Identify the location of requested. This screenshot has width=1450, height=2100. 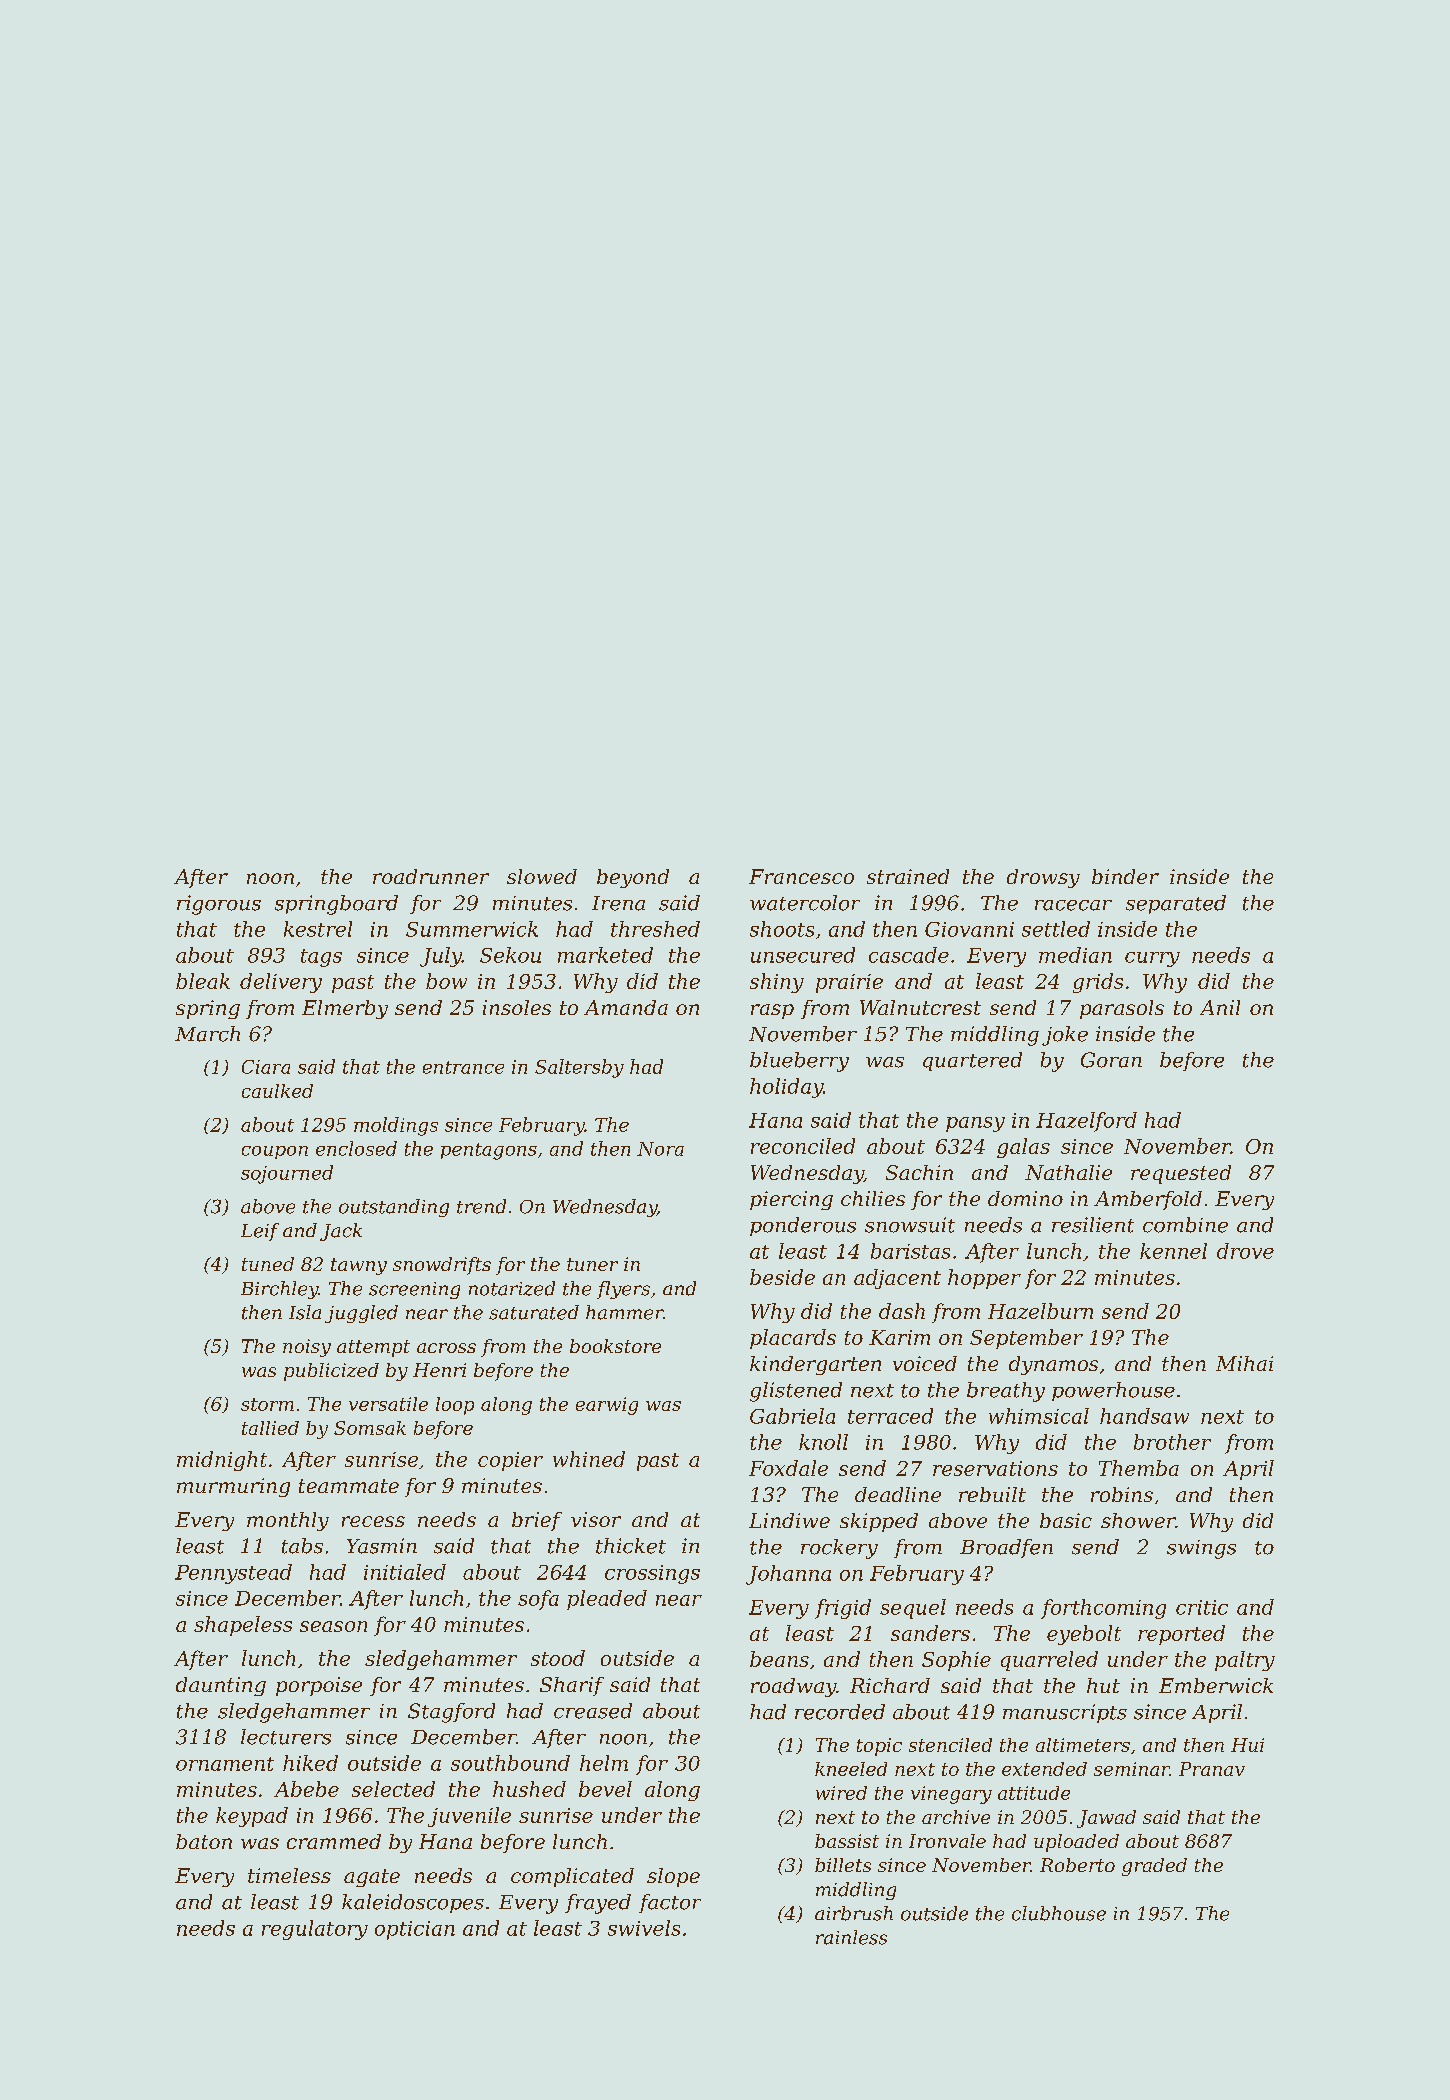
(1181, 1174).
